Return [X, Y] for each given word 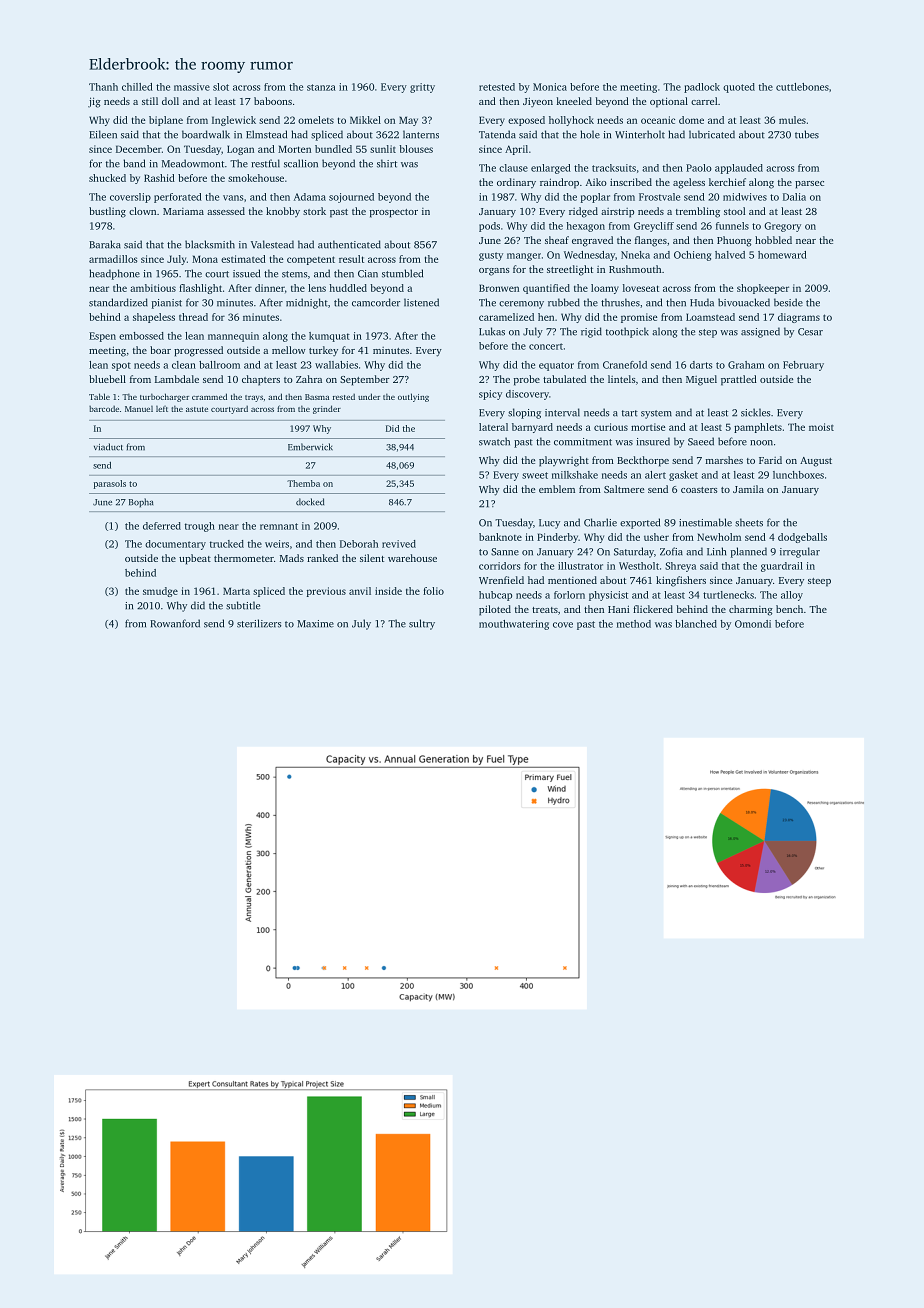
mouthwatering [514, 625]
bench [789, 609]
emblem [557, 489]
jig [94, 102]
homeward [782, 255]
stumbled [402, 273]
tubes [807, 134]
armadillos [113, 259]
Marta [236, 591]
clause [513, 168]
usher [656, 537]
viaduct [108, 447]
